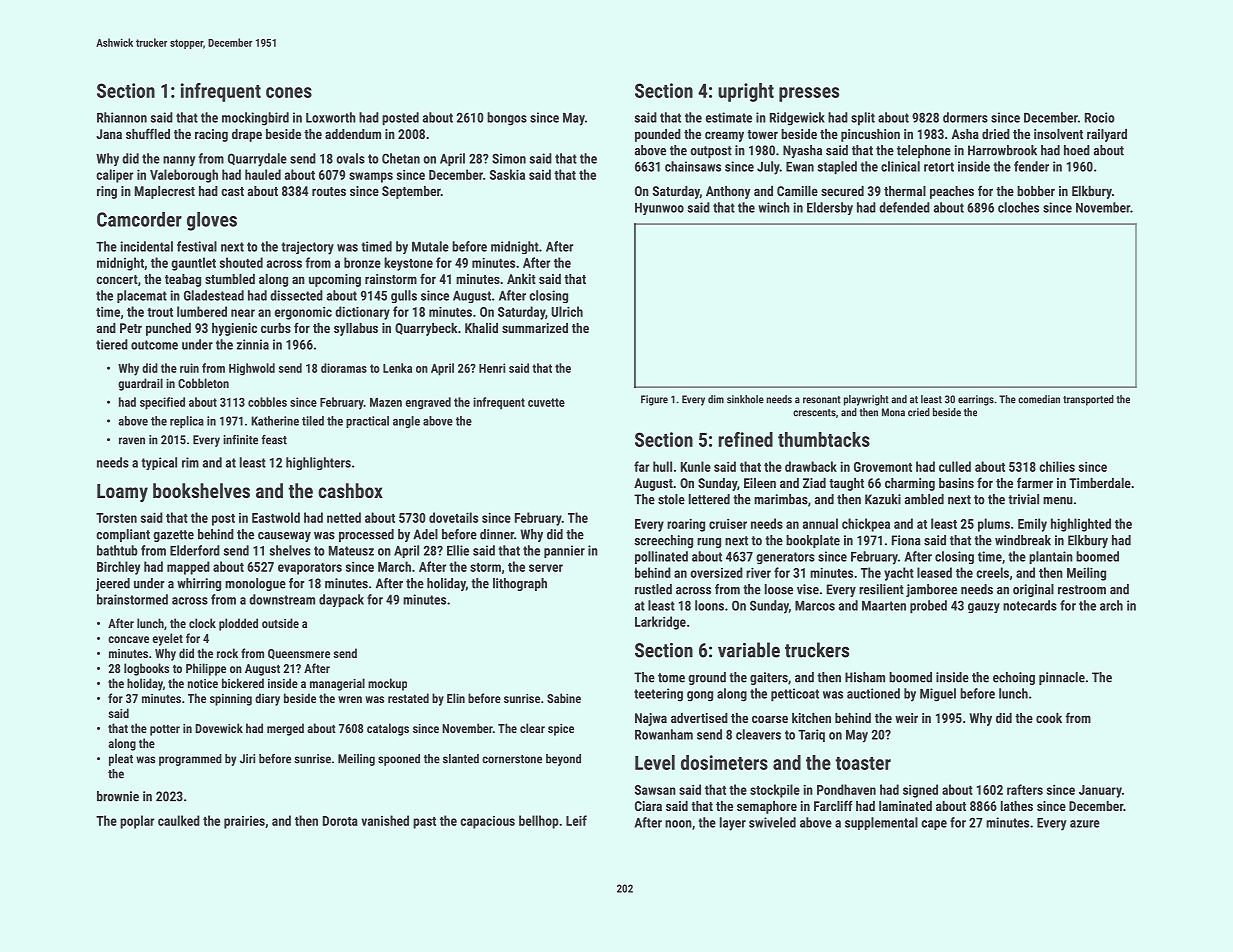  I want to click on swiveled, so click(772, 822).
